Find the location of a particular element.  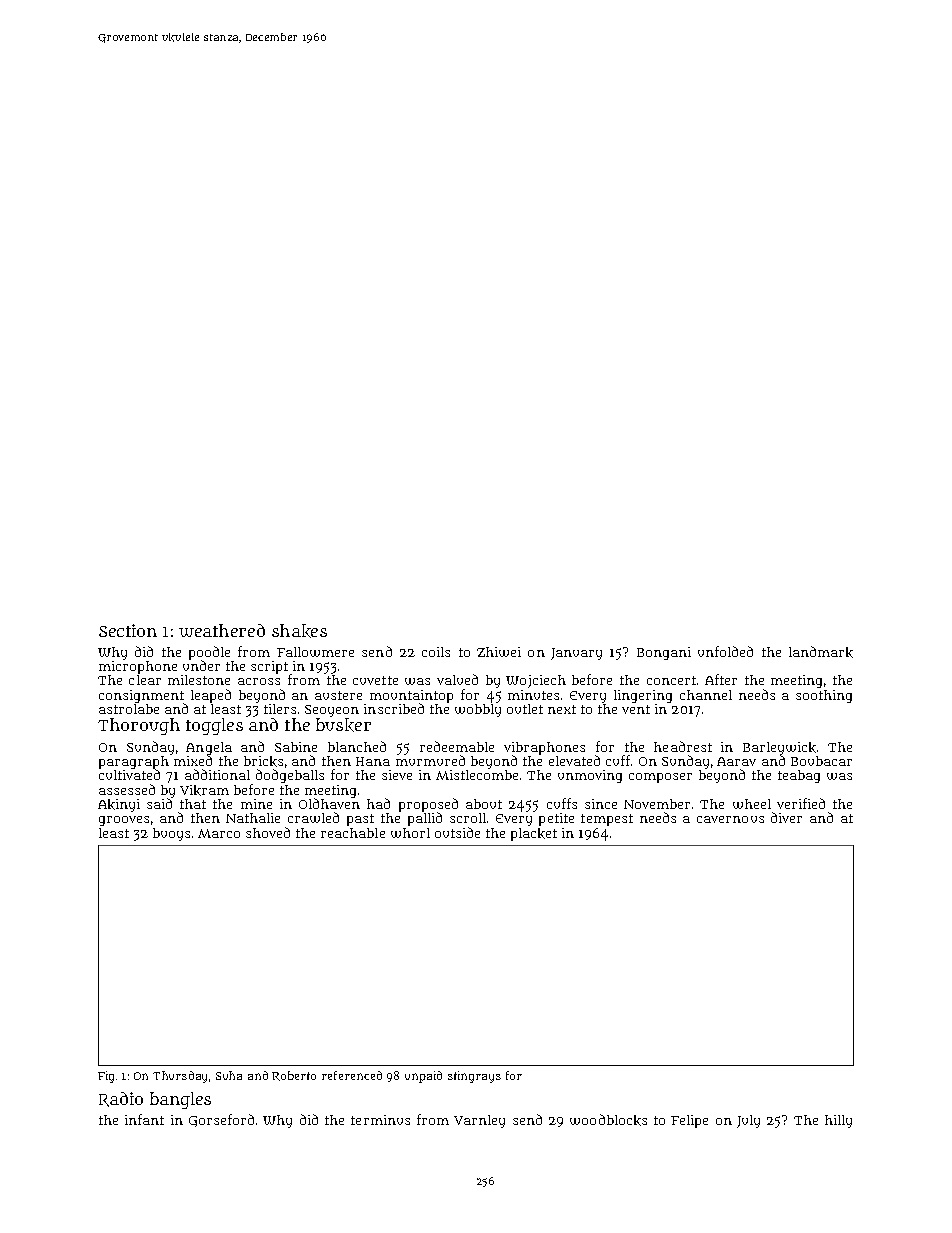

minutes is located at coordinates (533, 695).
